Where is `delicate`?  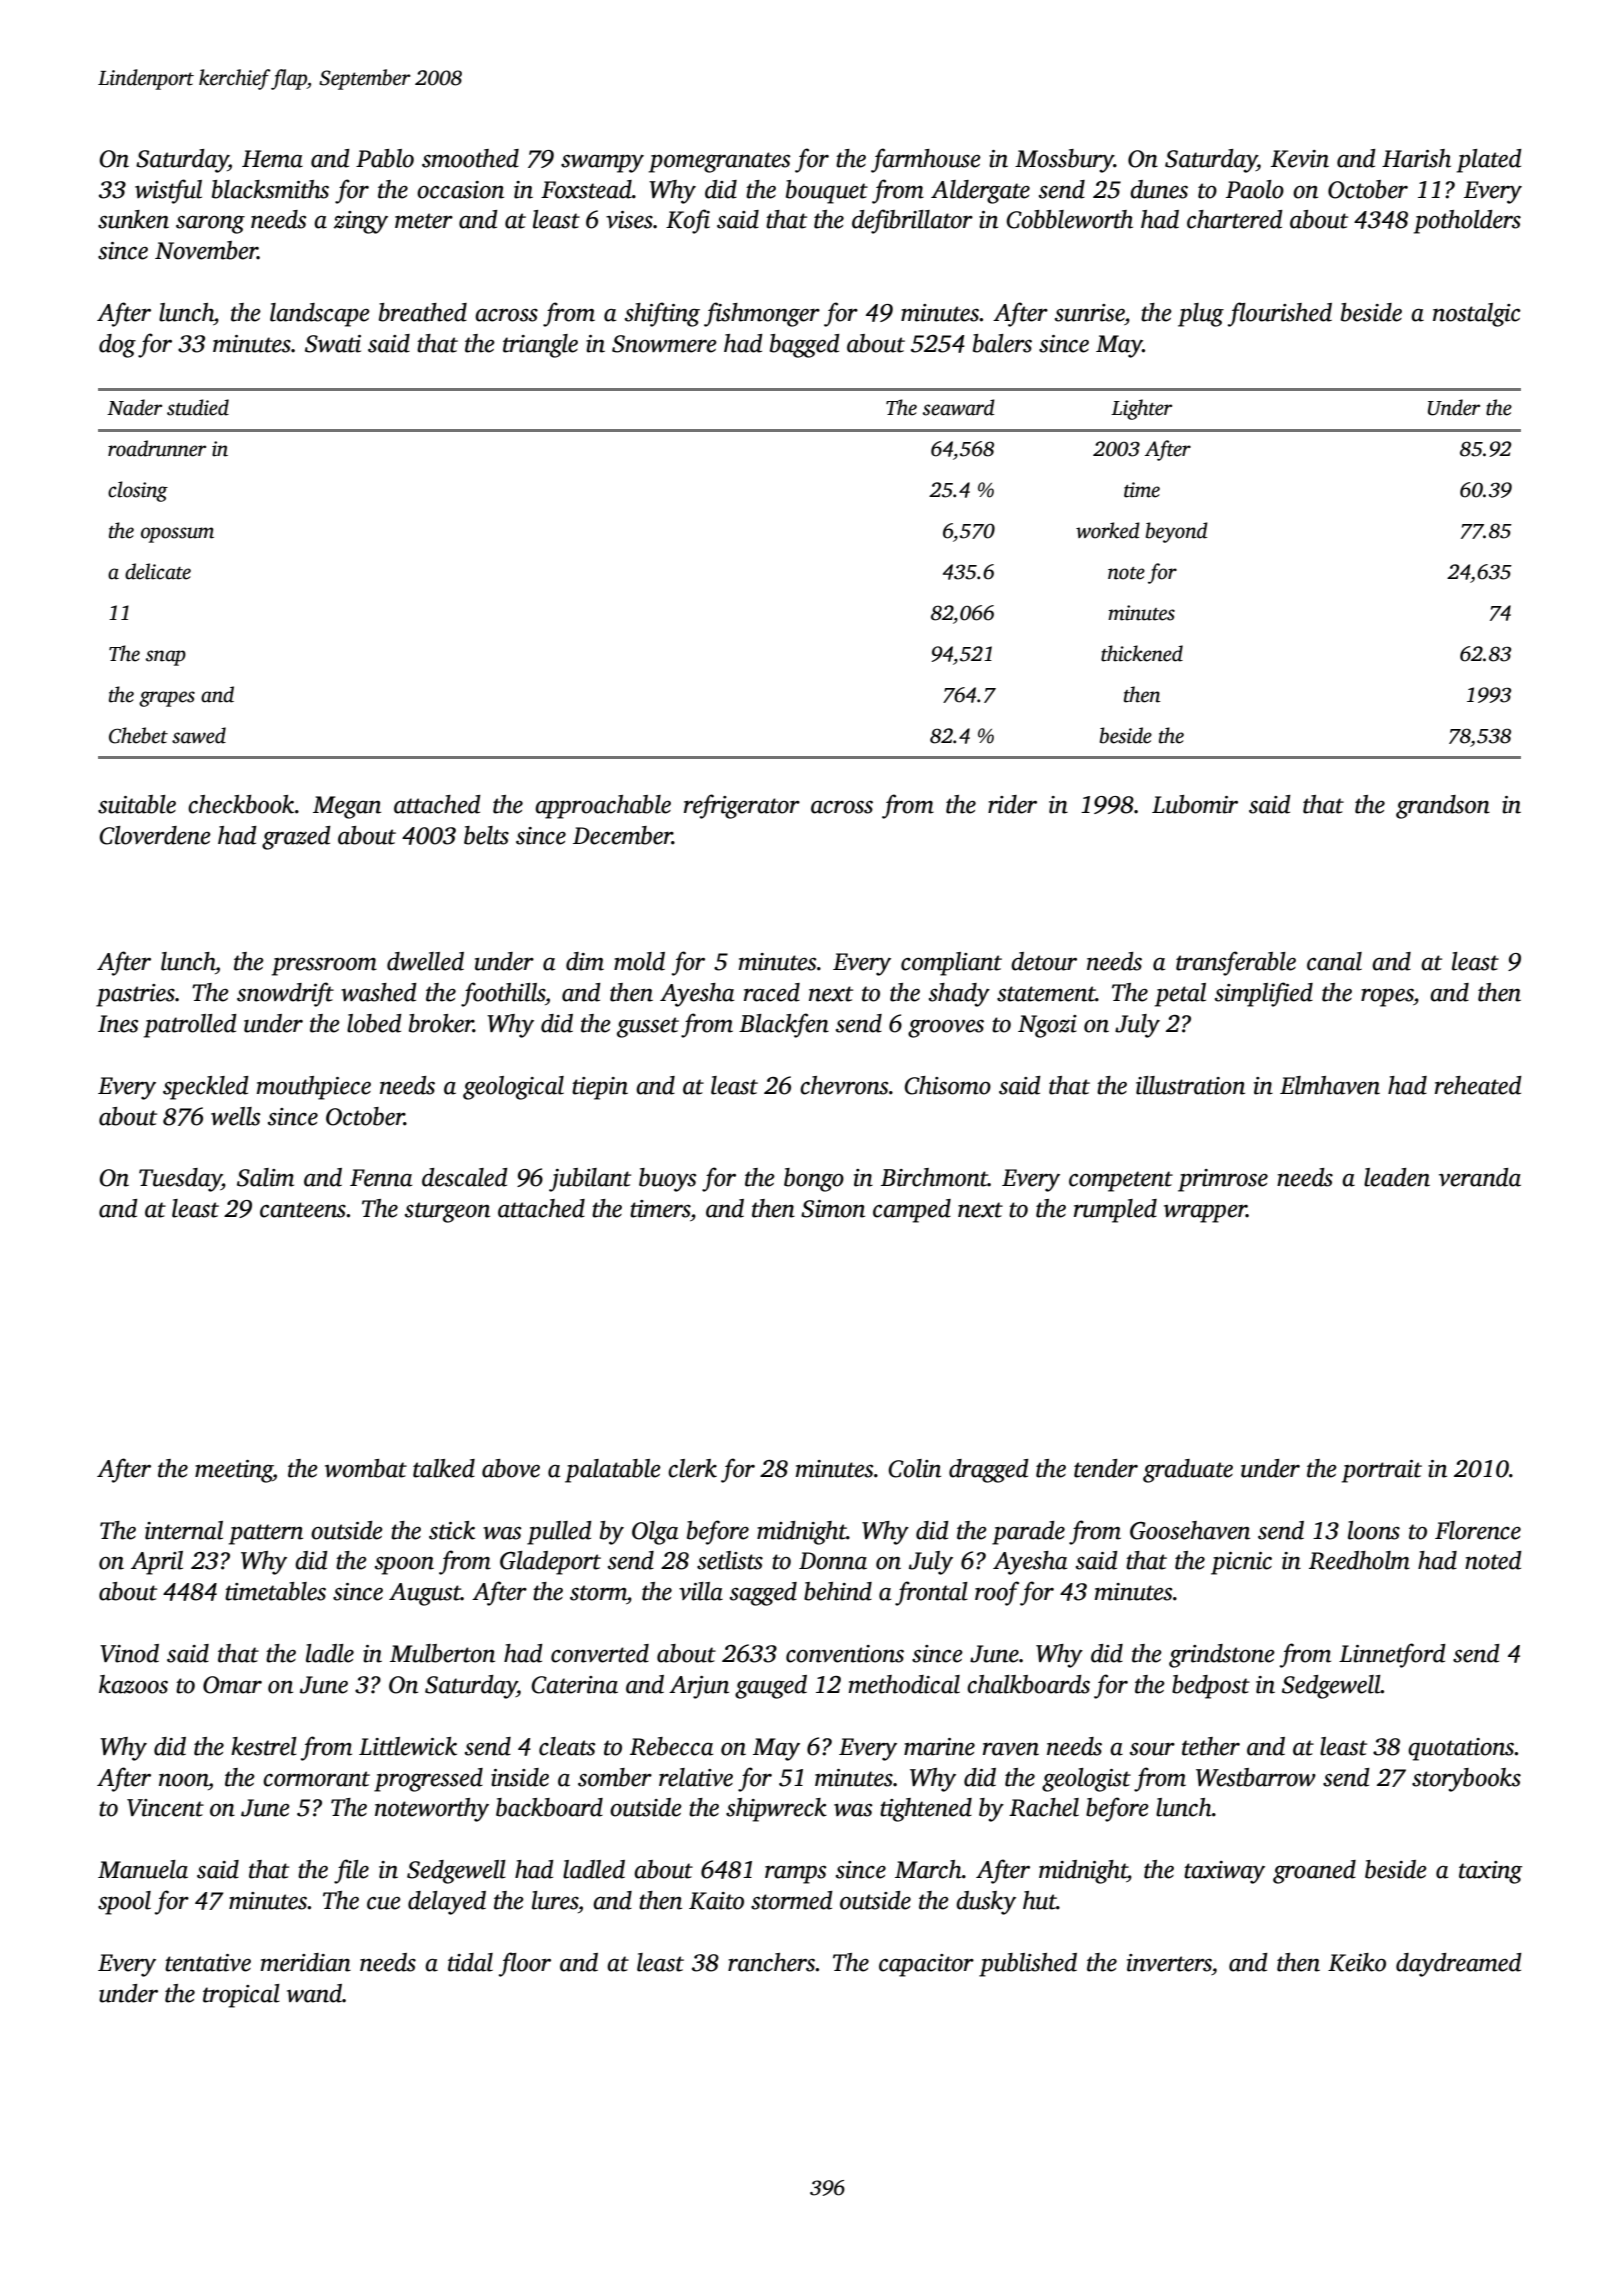 delicate is located at coordinates (158, 571).
